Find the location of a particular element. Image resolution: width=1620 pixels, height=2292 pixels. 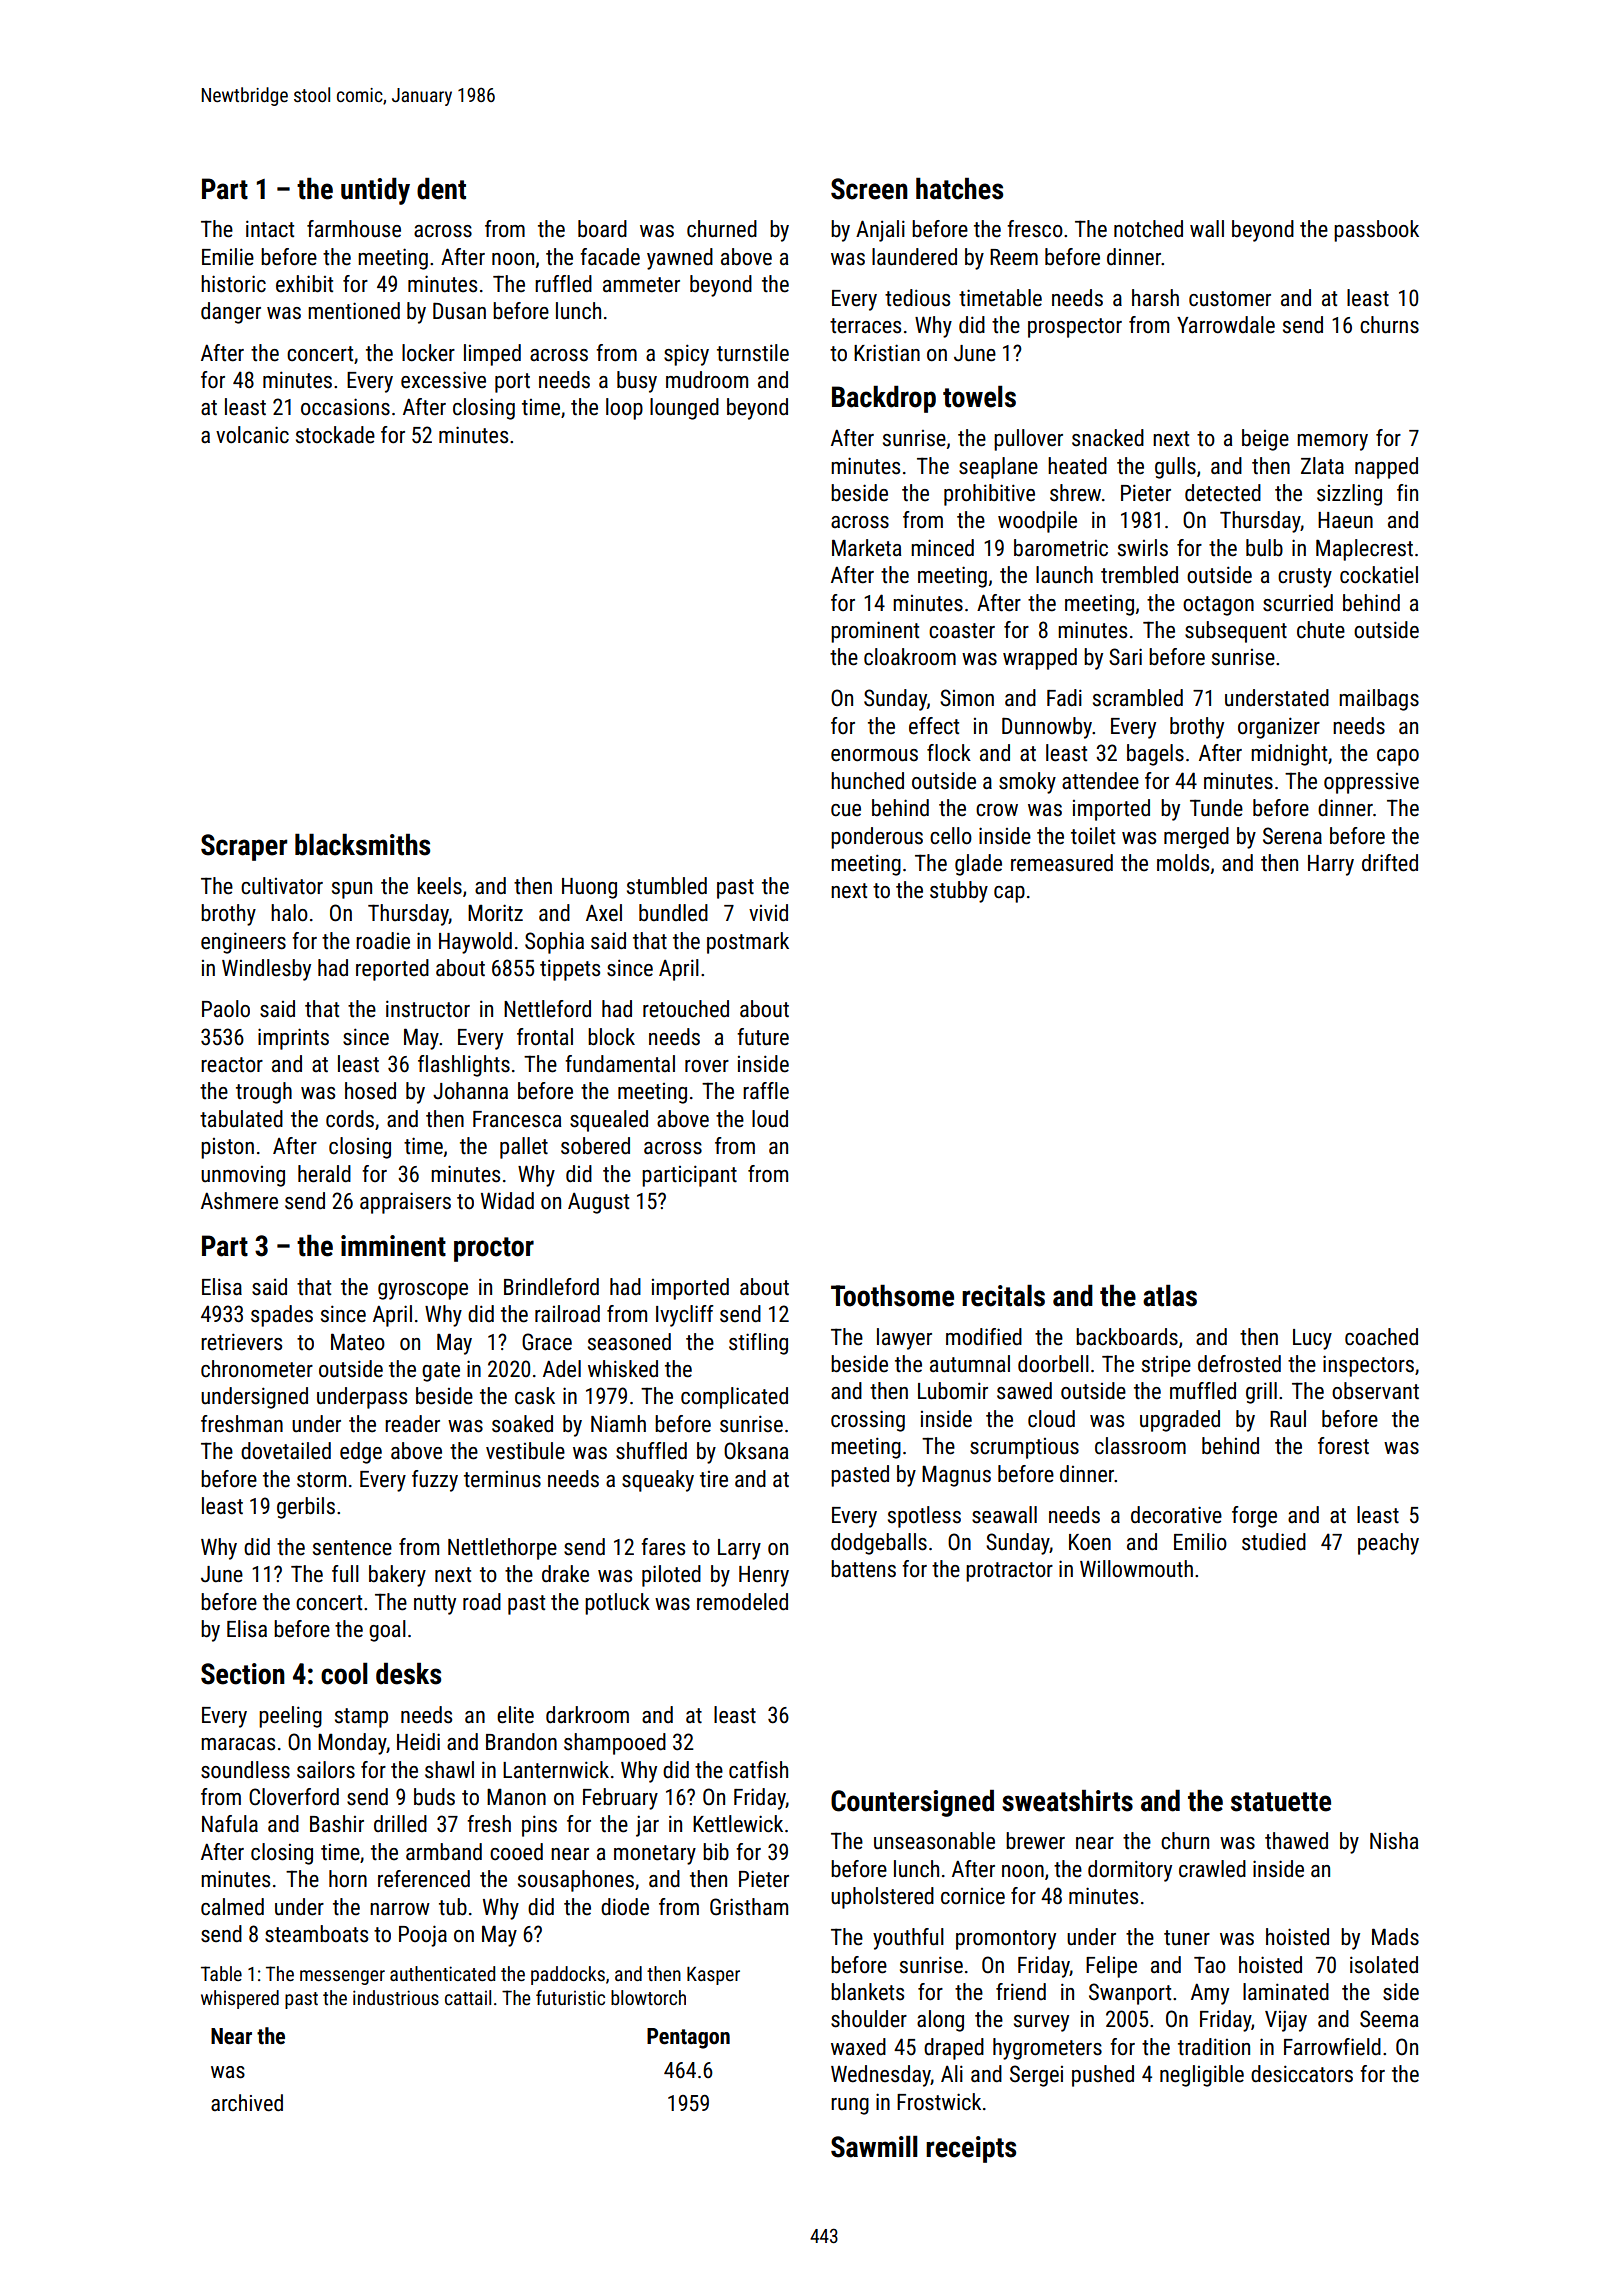

potluck is located at coordinates (617, 1604).
